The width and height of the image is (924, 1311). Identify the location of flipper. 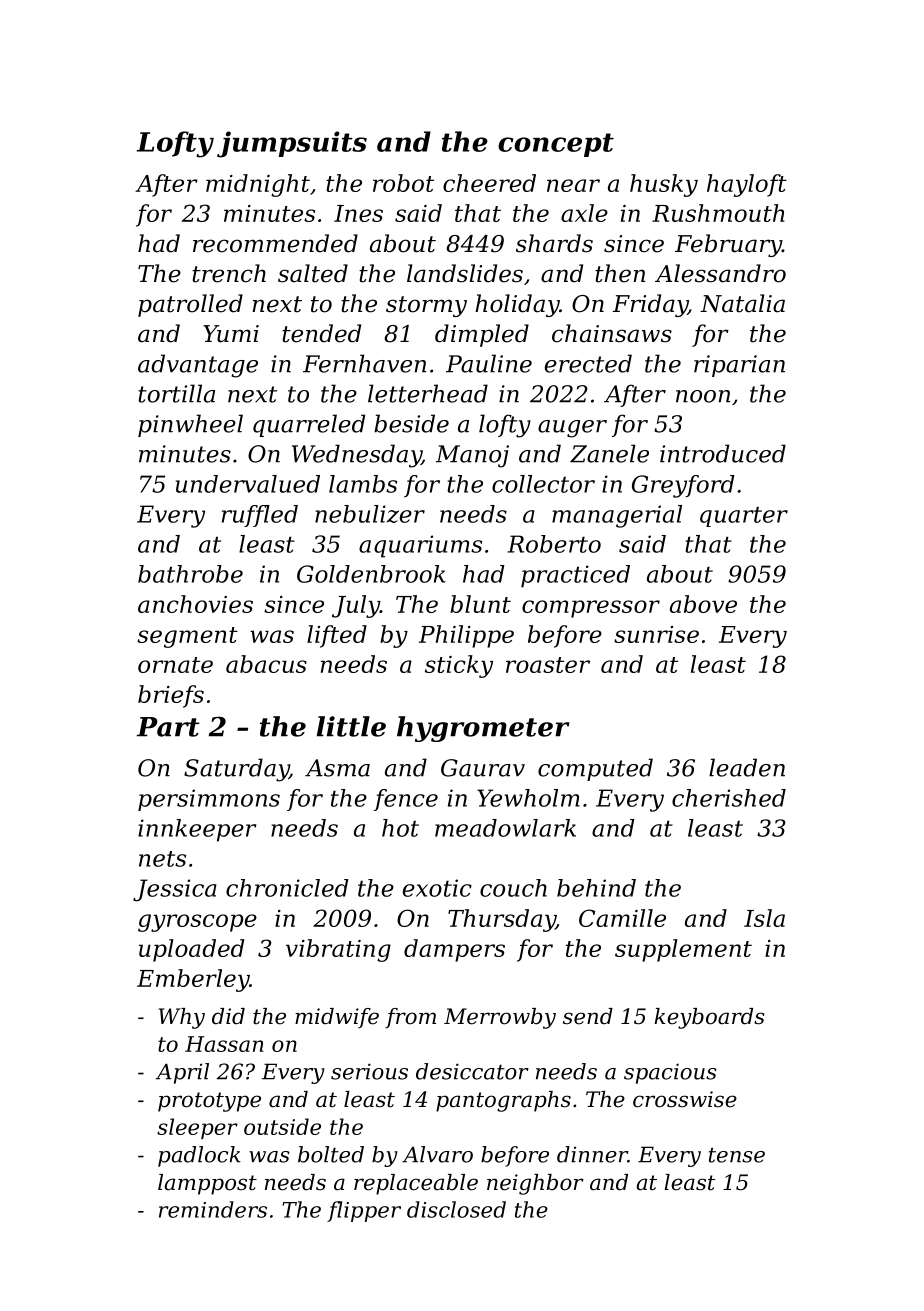
(364, 1211).
